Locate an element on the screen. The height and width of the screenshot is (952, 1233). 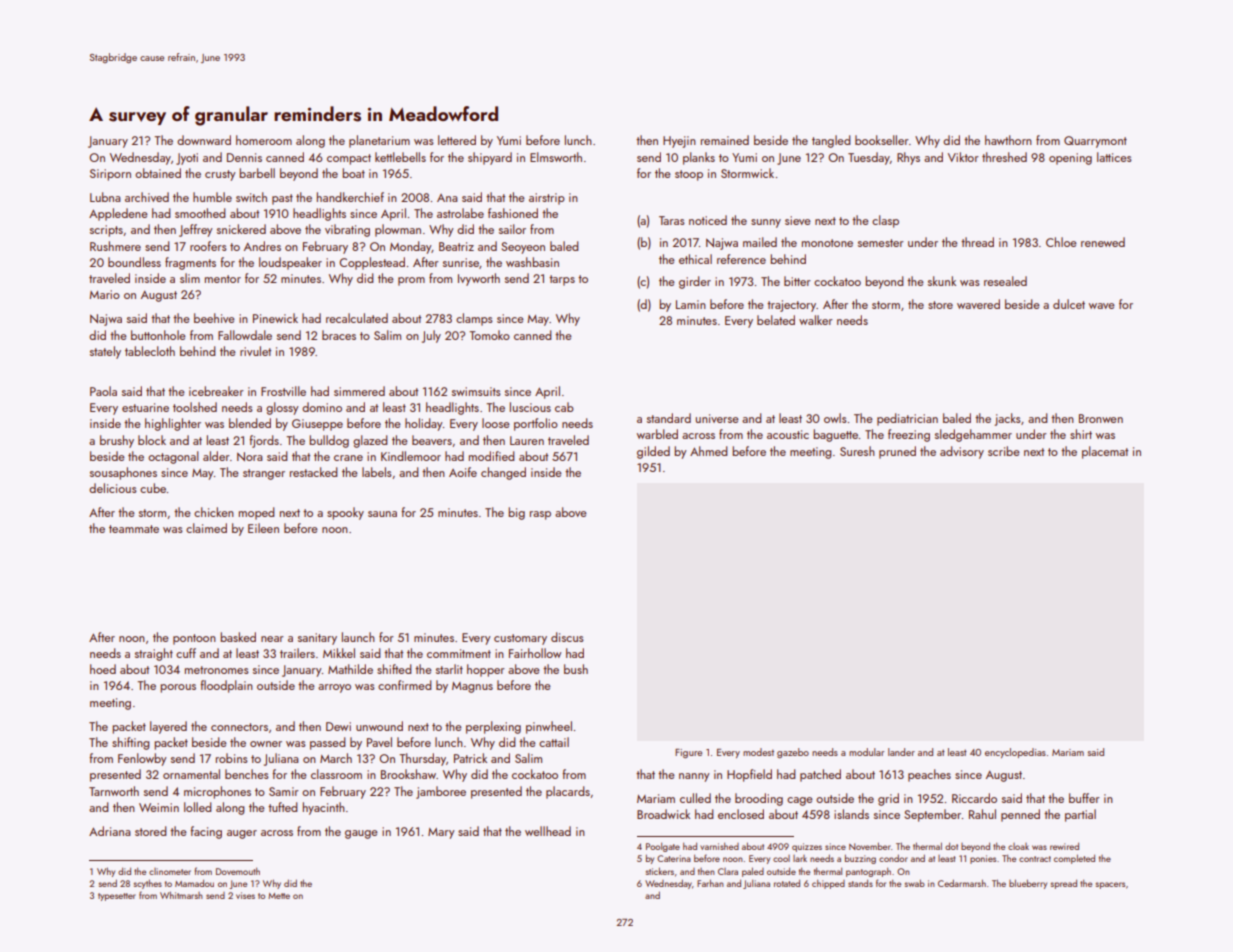
stoop is located at coordinates (689, 175).
